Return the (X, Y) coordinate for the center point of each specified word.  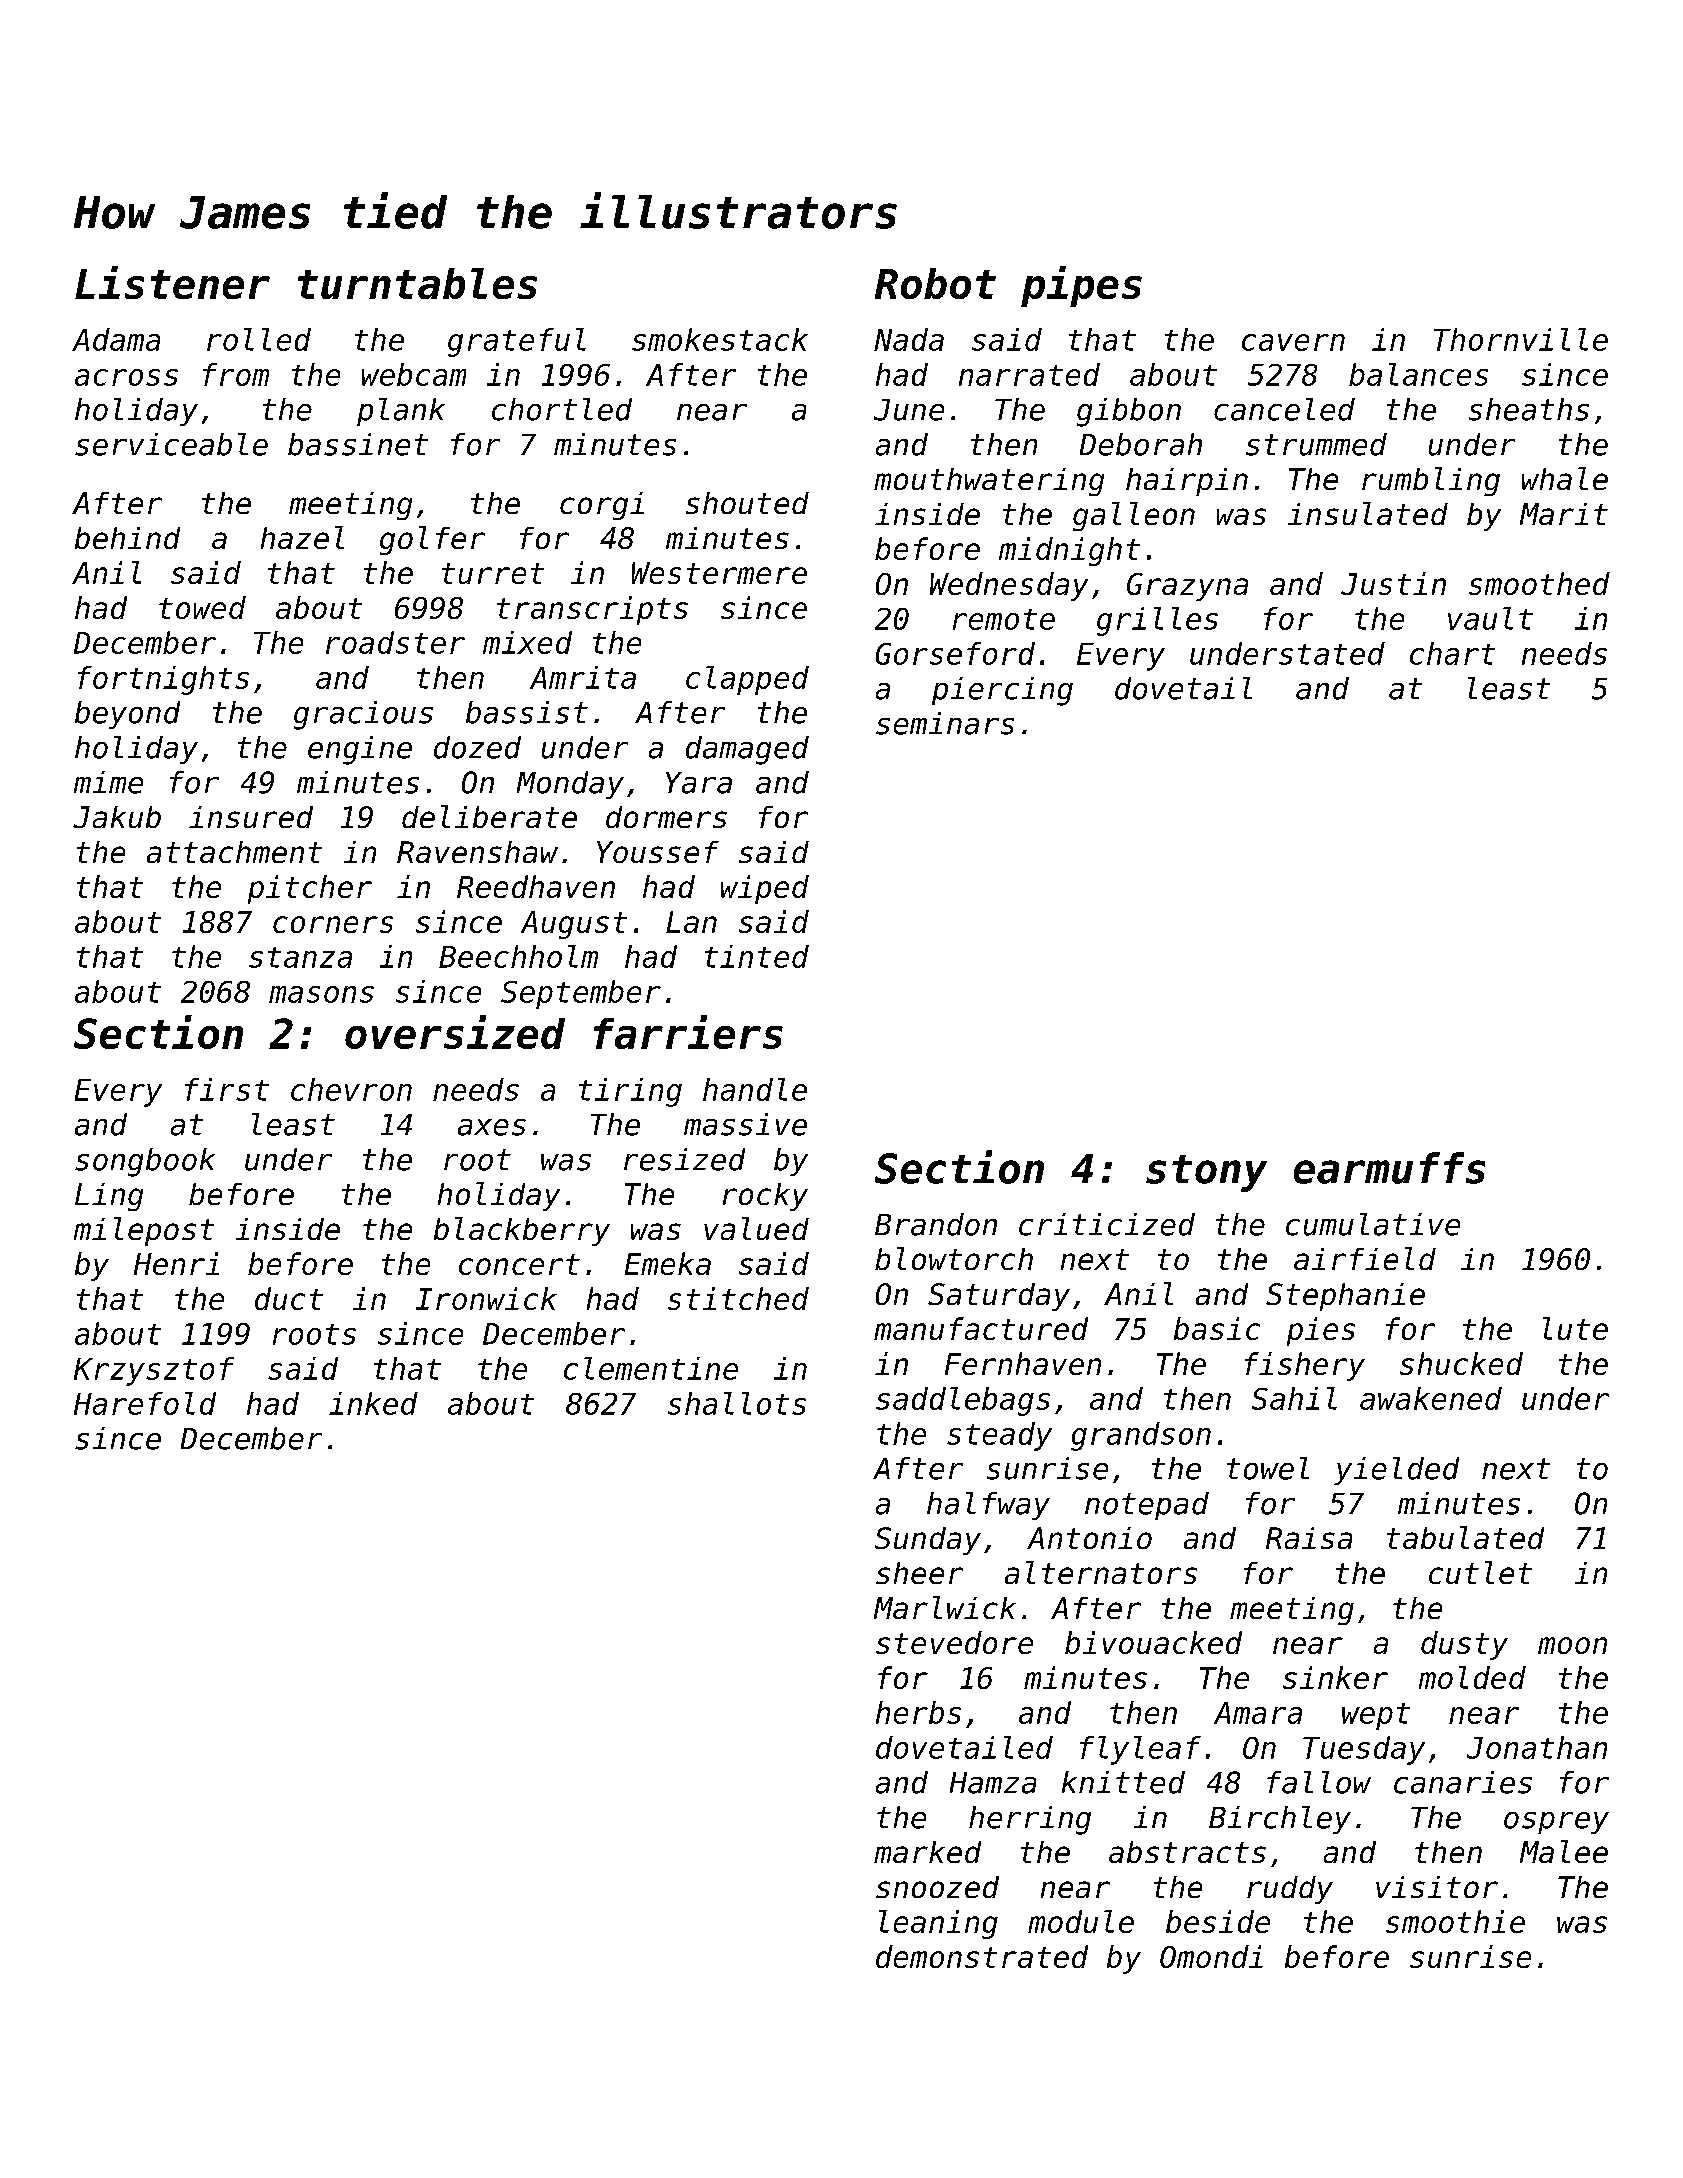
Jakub (117, 817)
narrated (1029, 374)
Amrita (583, 677)
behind (127, 538)
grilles (1157, 621)
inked (373, 1403)
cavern (1293, 342)
